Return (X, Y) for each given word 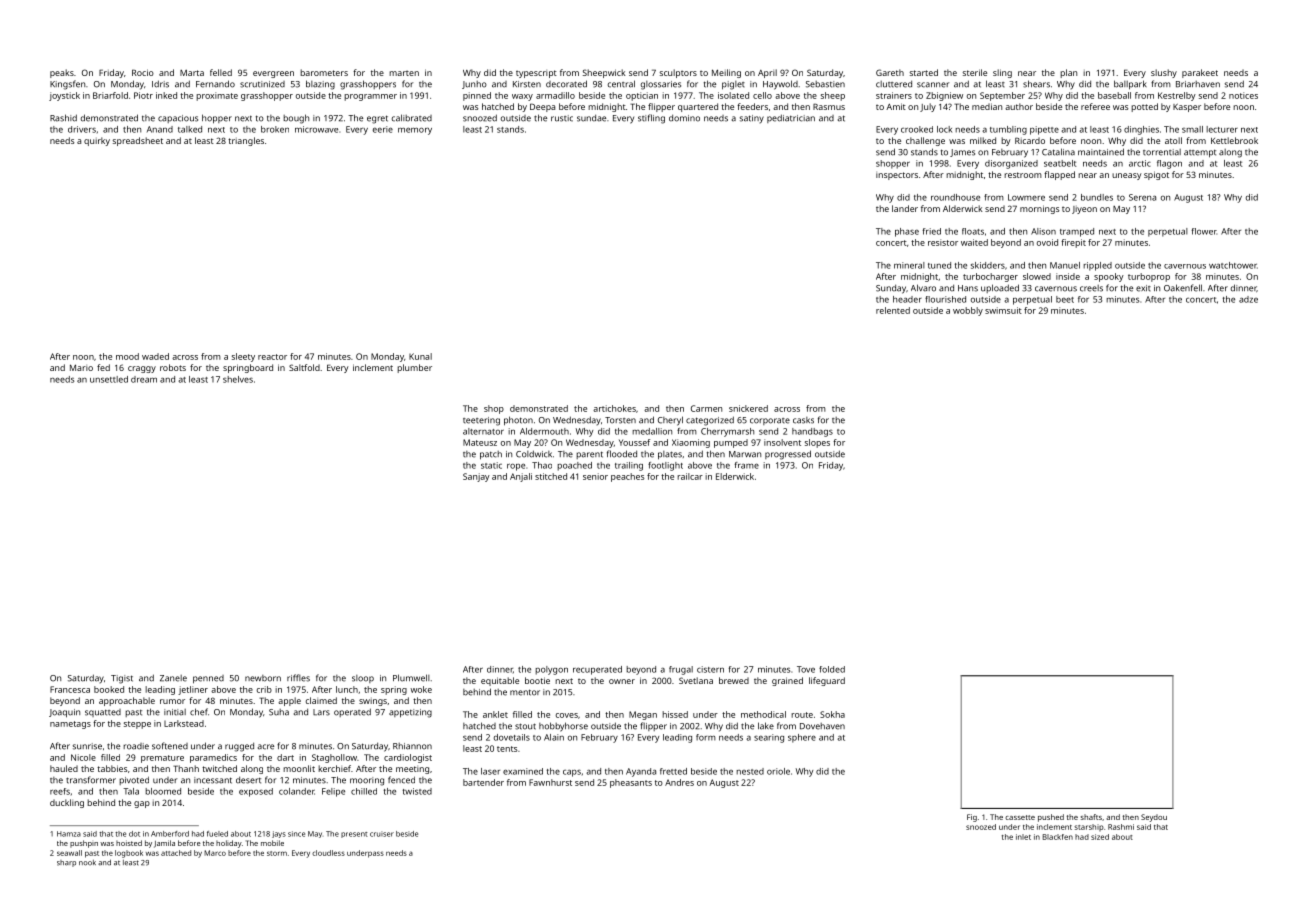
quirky (97, 141)
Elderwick (735, 476)
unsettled (109, 379)
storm (277, 853)
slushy (1164, 73)
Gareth (890, 72)
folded (832, 669)
